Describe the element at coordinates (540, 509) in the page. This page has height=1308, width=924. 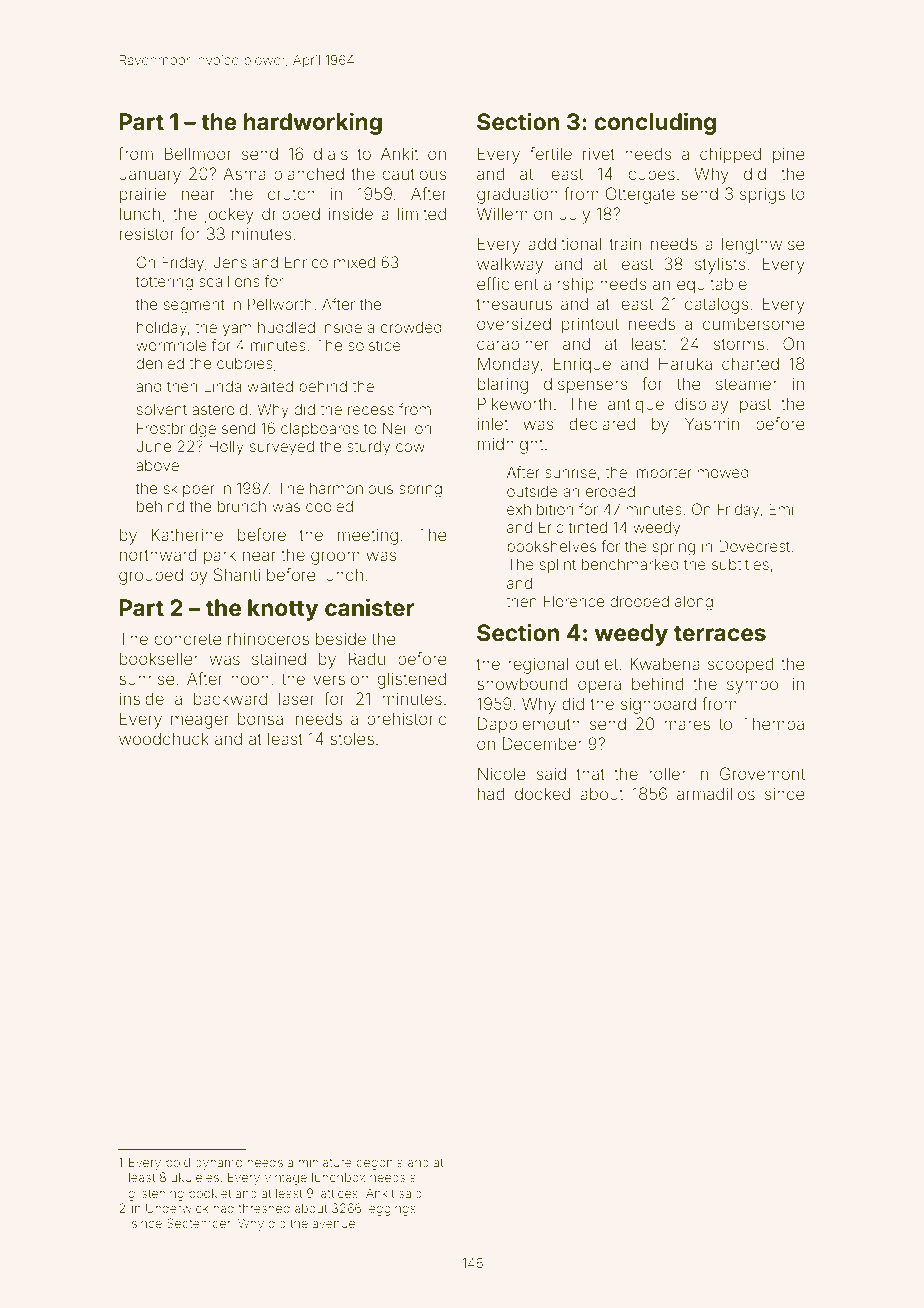
I see `exhibition` at that location.
